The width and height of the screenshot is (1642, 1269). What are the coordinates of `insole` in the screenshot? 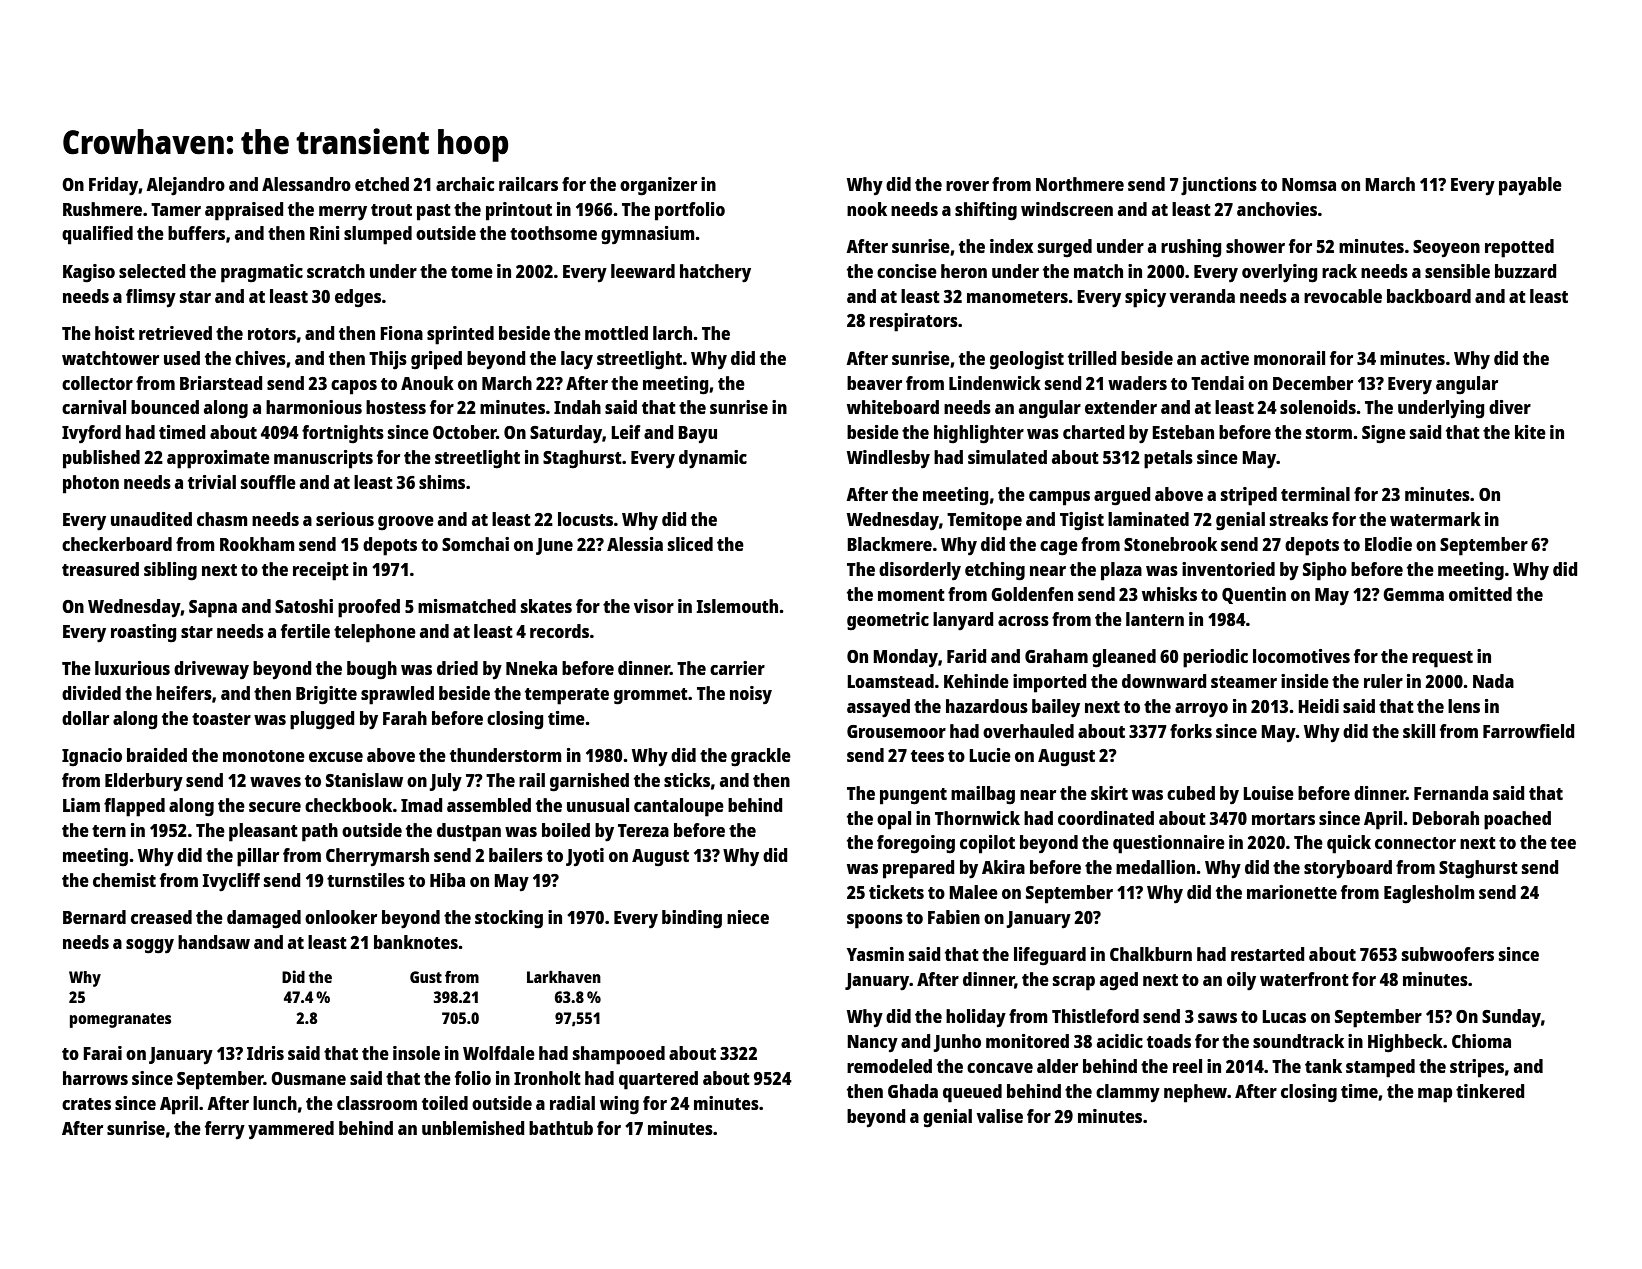 It's located at (416, 1053).
